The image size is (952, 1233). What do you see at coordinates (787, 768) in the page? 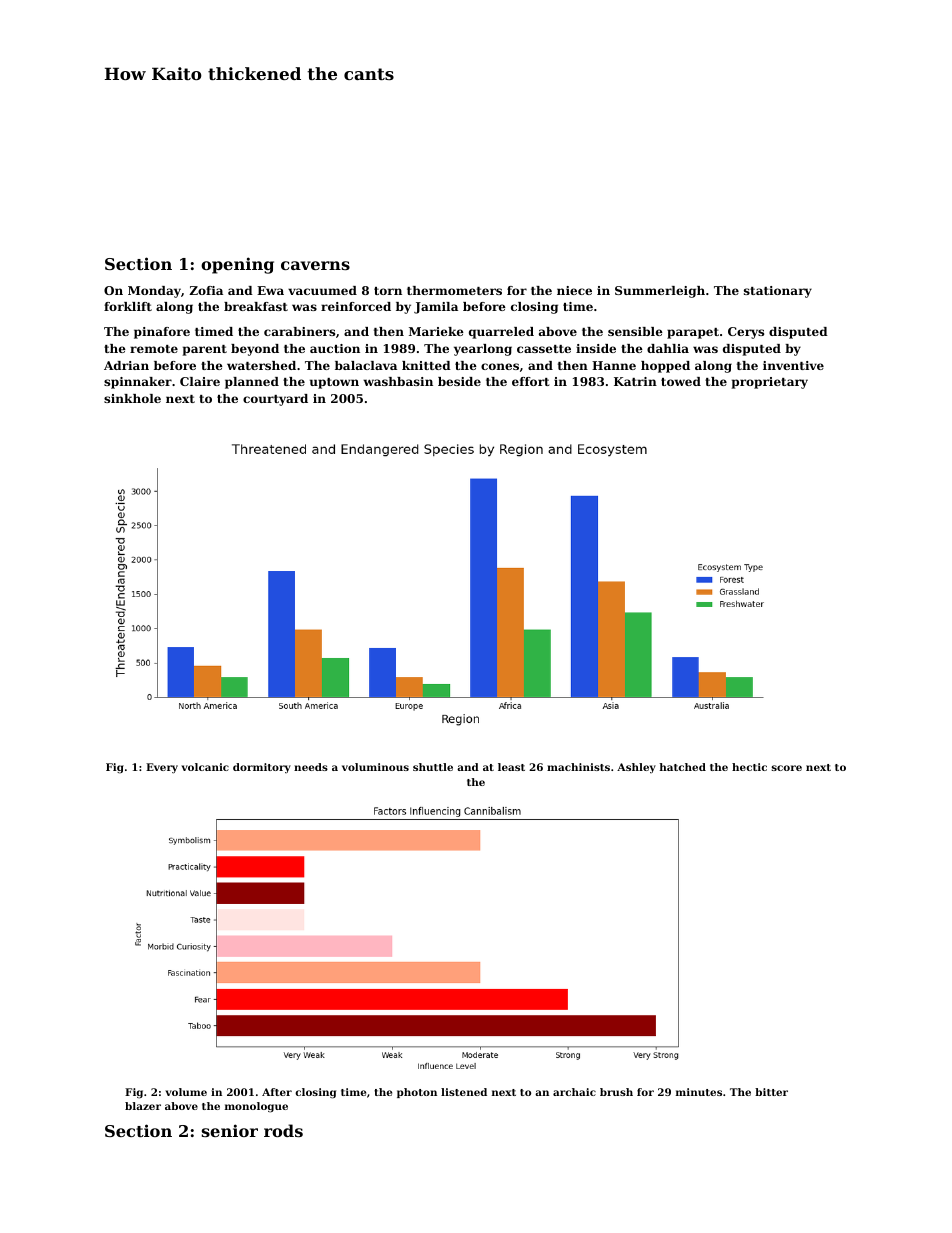
I see `score` at bounding box center [787, 768].
